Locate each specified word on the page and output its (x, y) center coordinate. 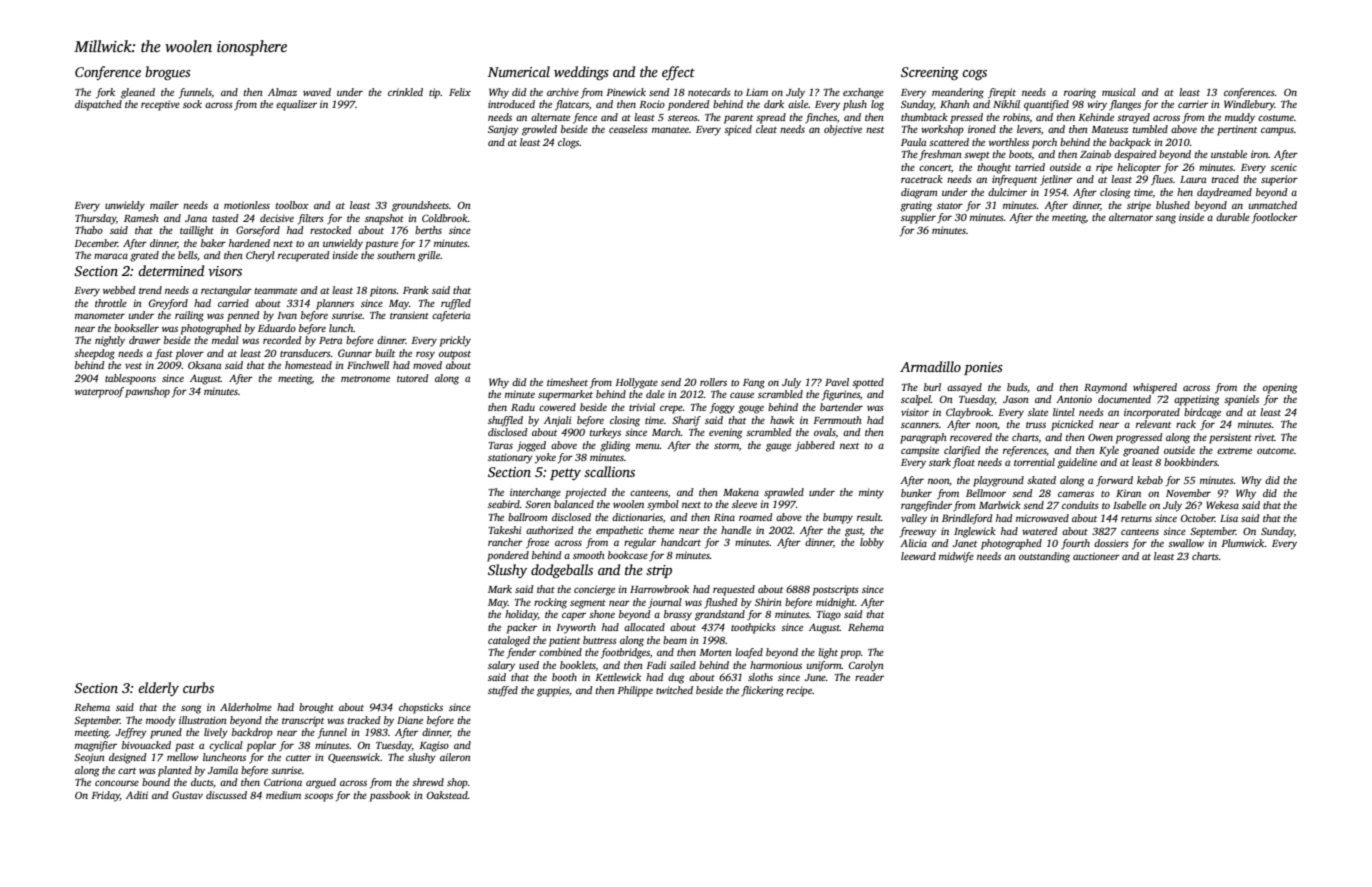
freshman (940, 155)
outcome (1275, 451)
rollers (713, 382)
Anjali (558, 421)
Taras (501, 445)
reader (869, 677)
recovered (971, 437)
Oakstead (447, 795)
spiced (738, 130)
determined (171, 270)
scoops (318, 797)
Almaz (282, 92)
